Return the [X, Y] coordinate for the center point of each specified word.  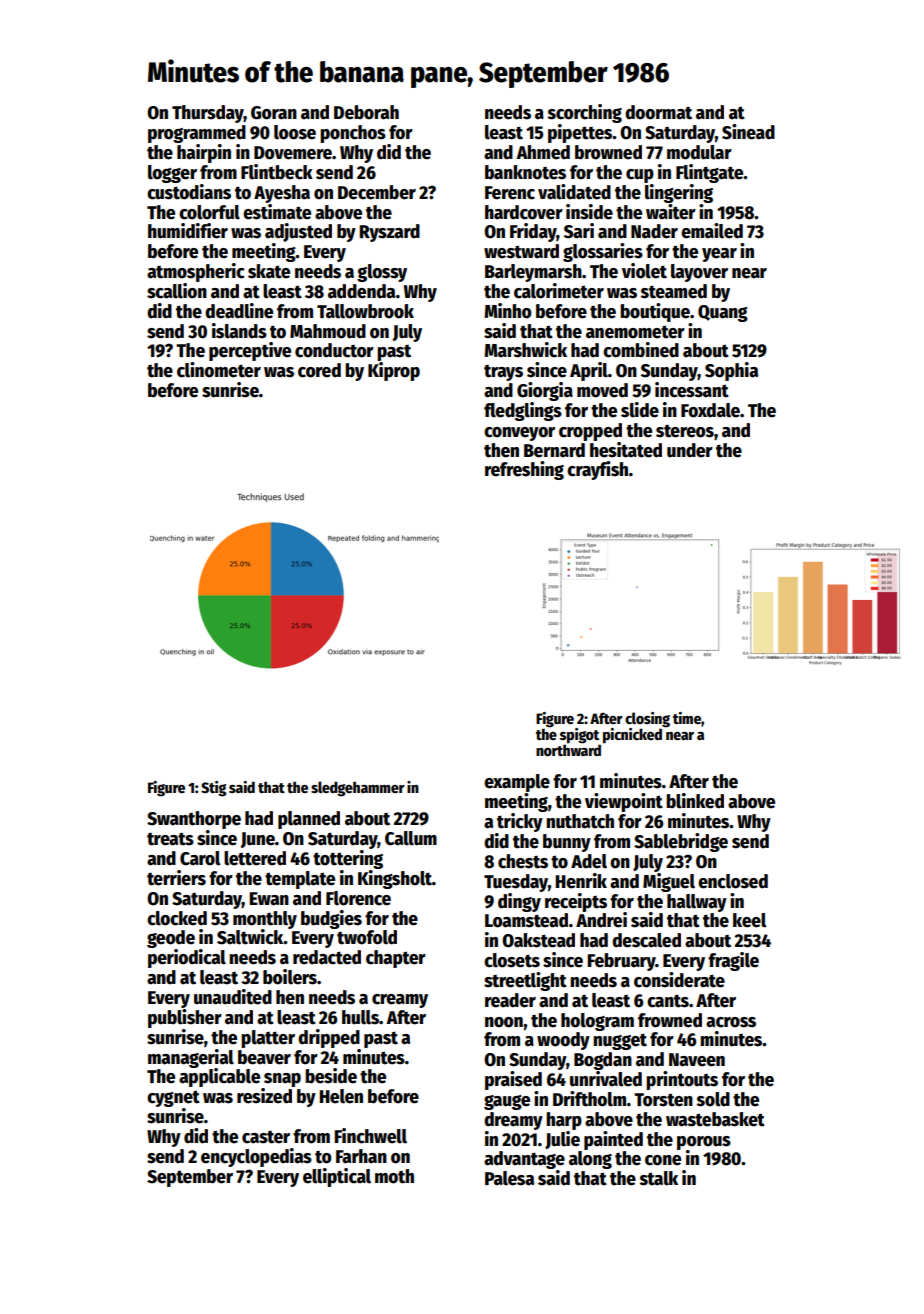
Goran [274, 113]
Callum [411, 838]
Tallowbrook [365, 311]
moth [394, 1176]
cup [640, 176]
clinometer [219, 370]
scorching [585, 113]
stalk [659, 1178]
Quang [723, 313]
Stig [214, 789]
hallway [697, 903]
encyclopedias [256, 1157]
